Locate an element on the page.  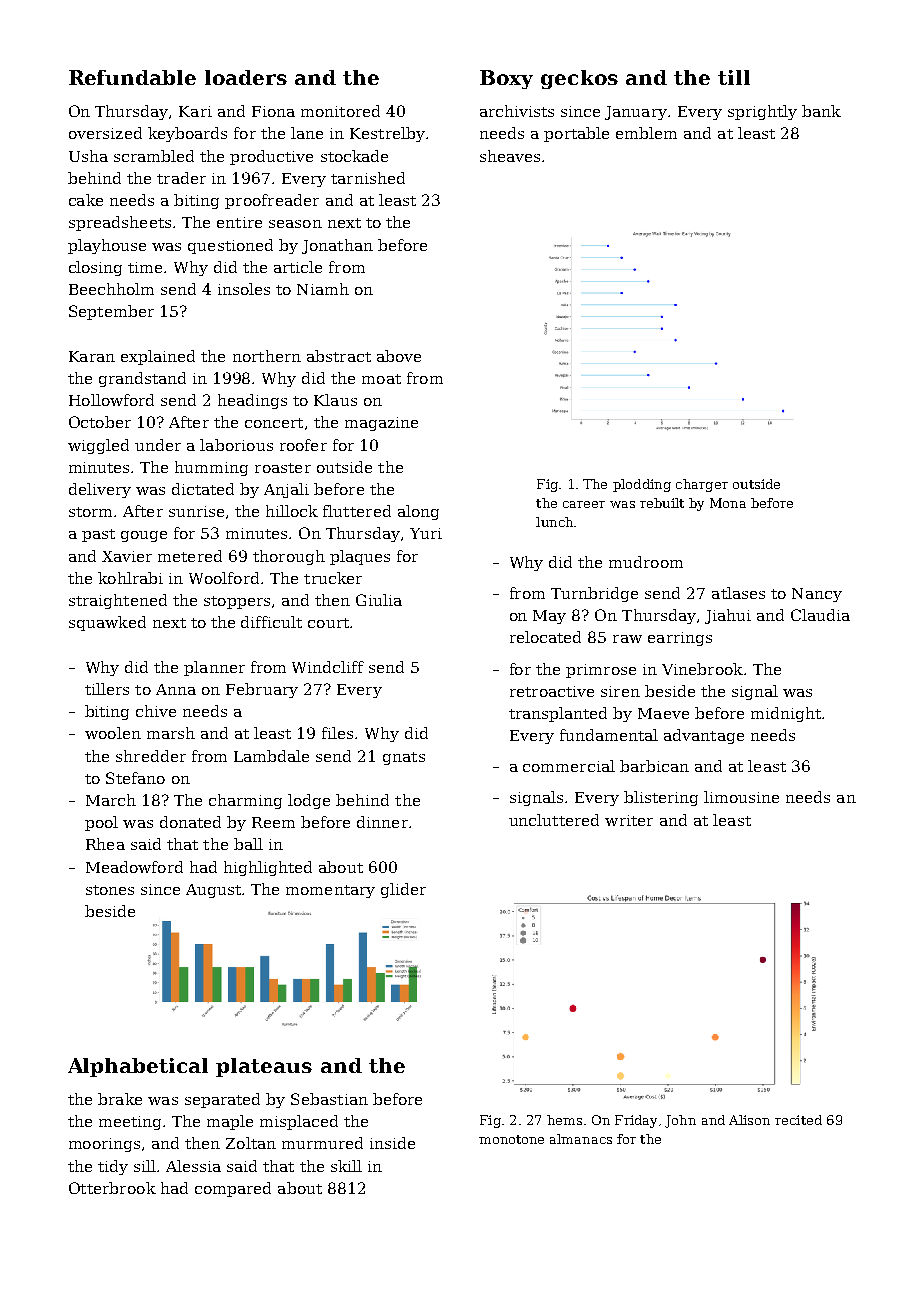
closing is located at coordinates (95, 268).
